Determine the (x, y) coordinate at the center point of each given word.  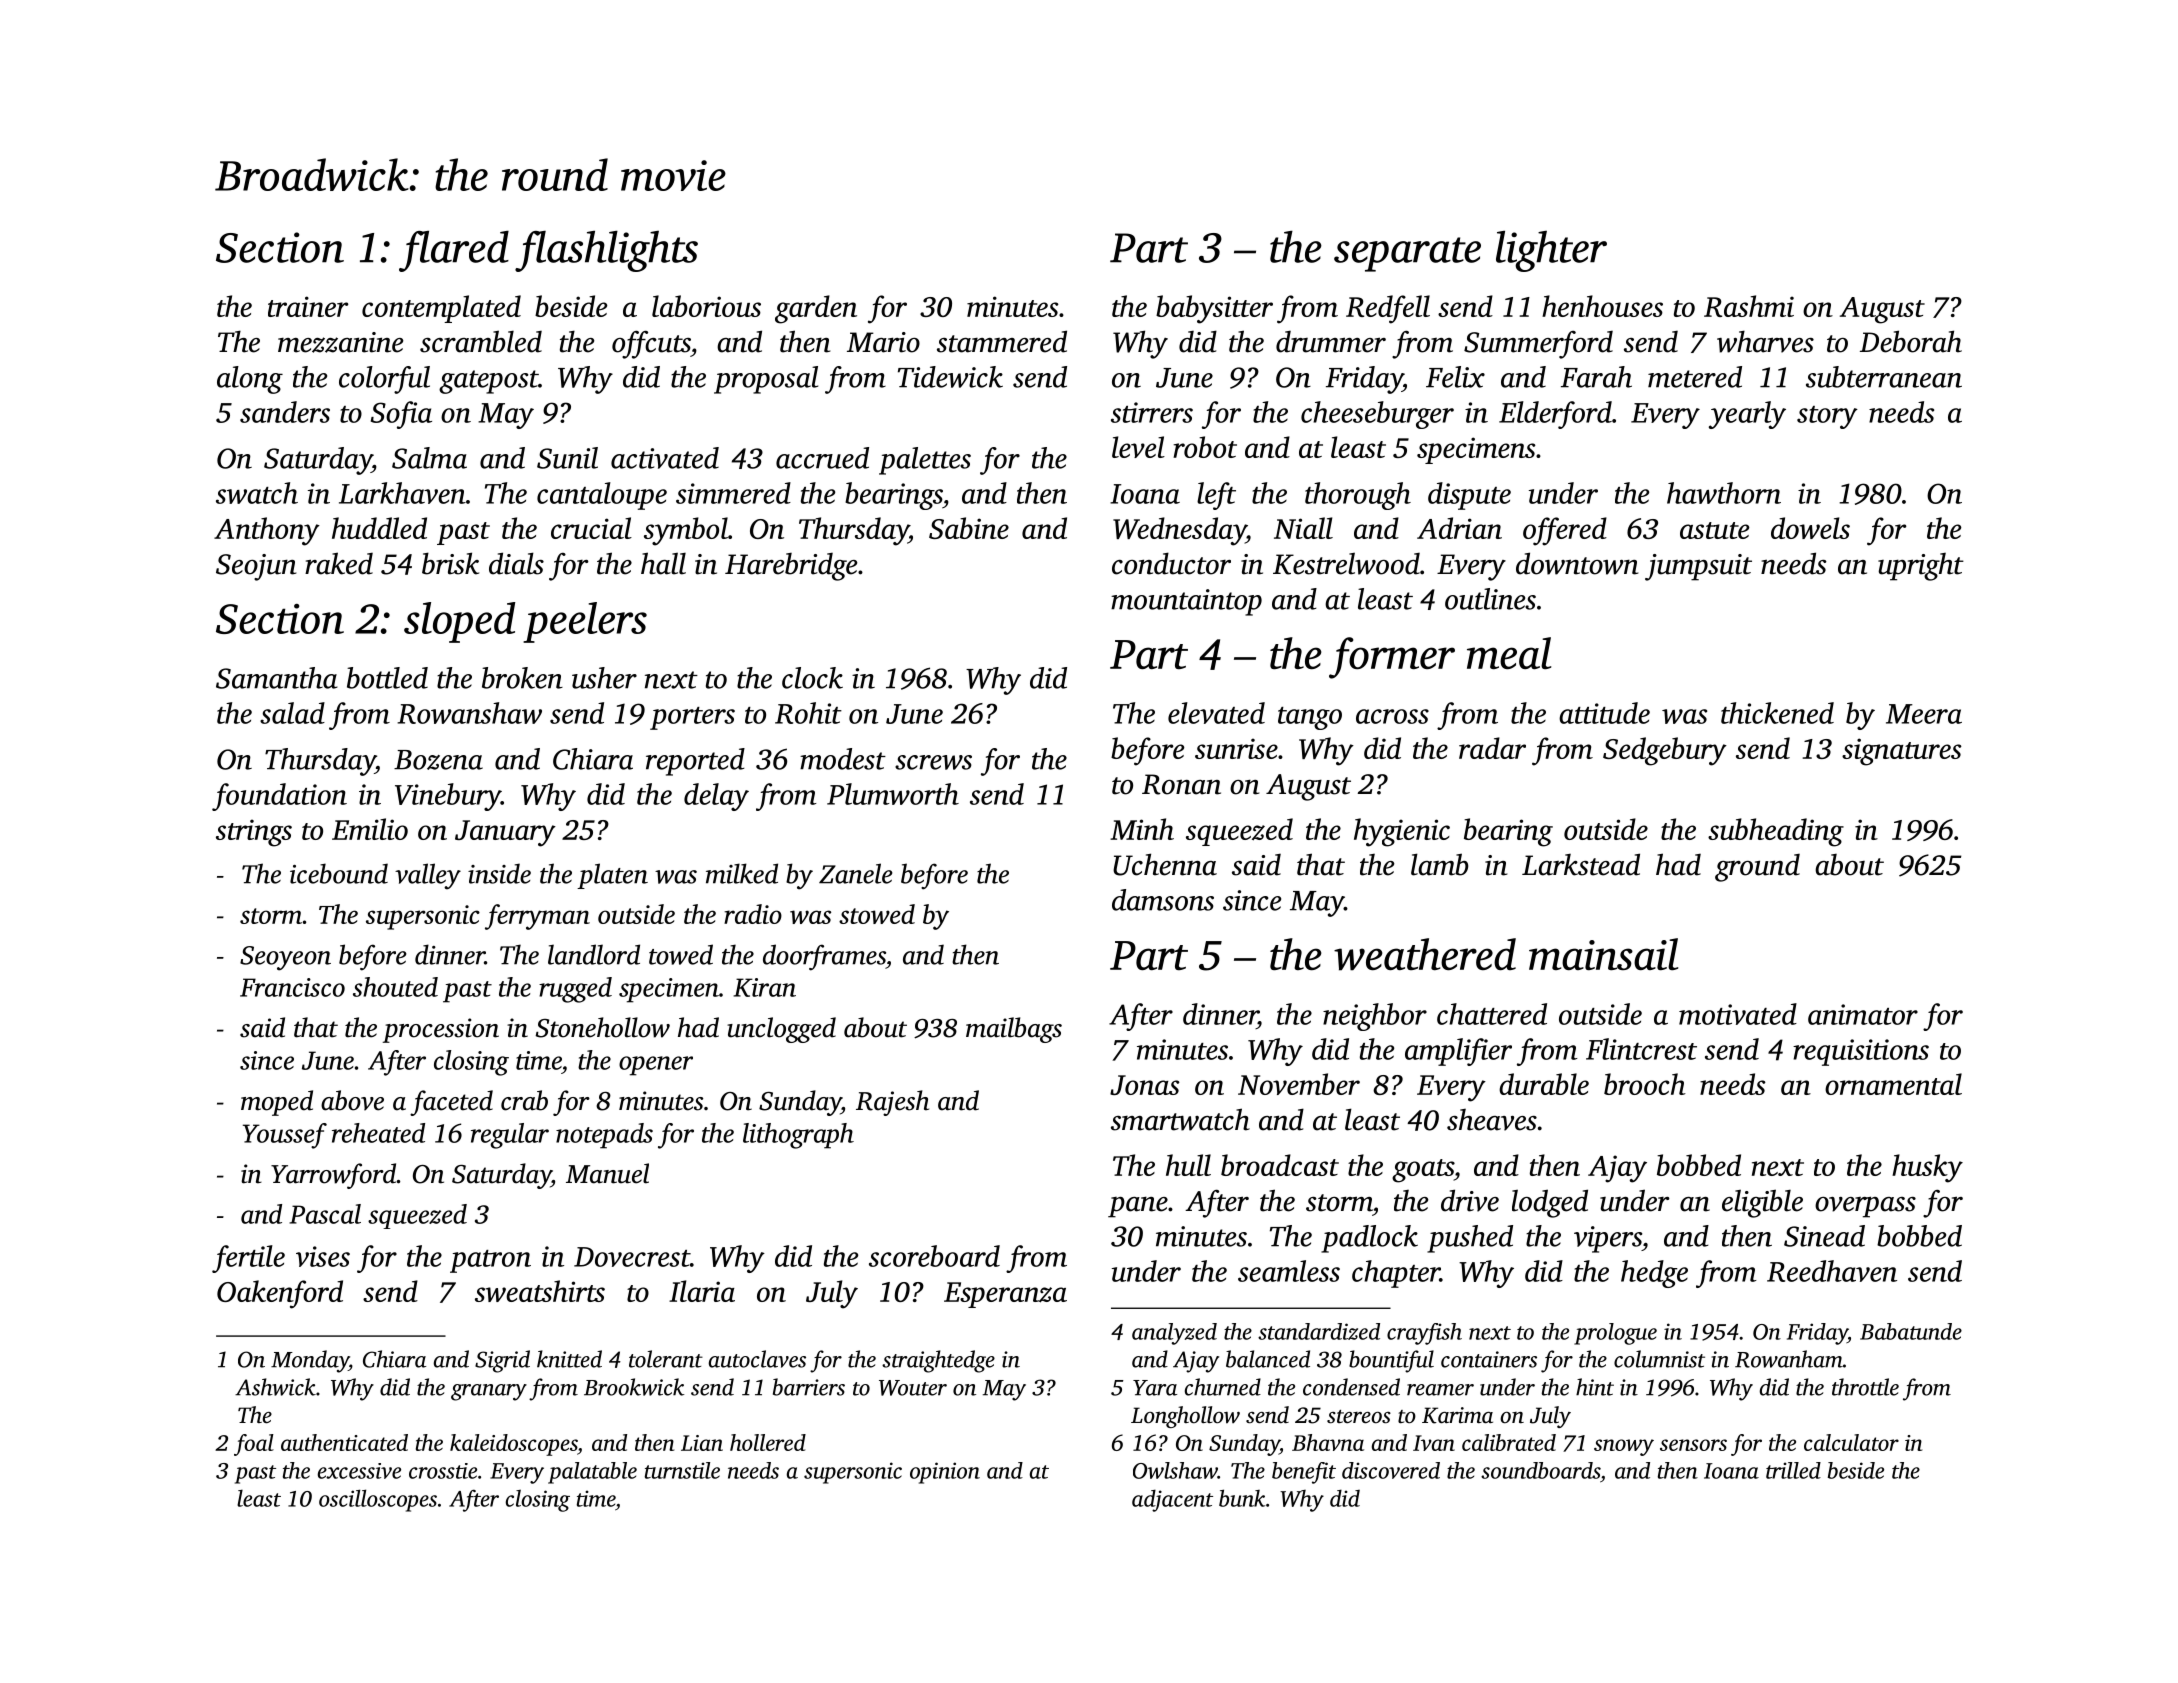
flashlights (606, 251)
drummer (1331, 342)
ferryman (537, 917)
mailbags (1014, 1030)
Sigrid (502, 1361)
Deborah (1911, 341)
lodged (1550, 1203)
